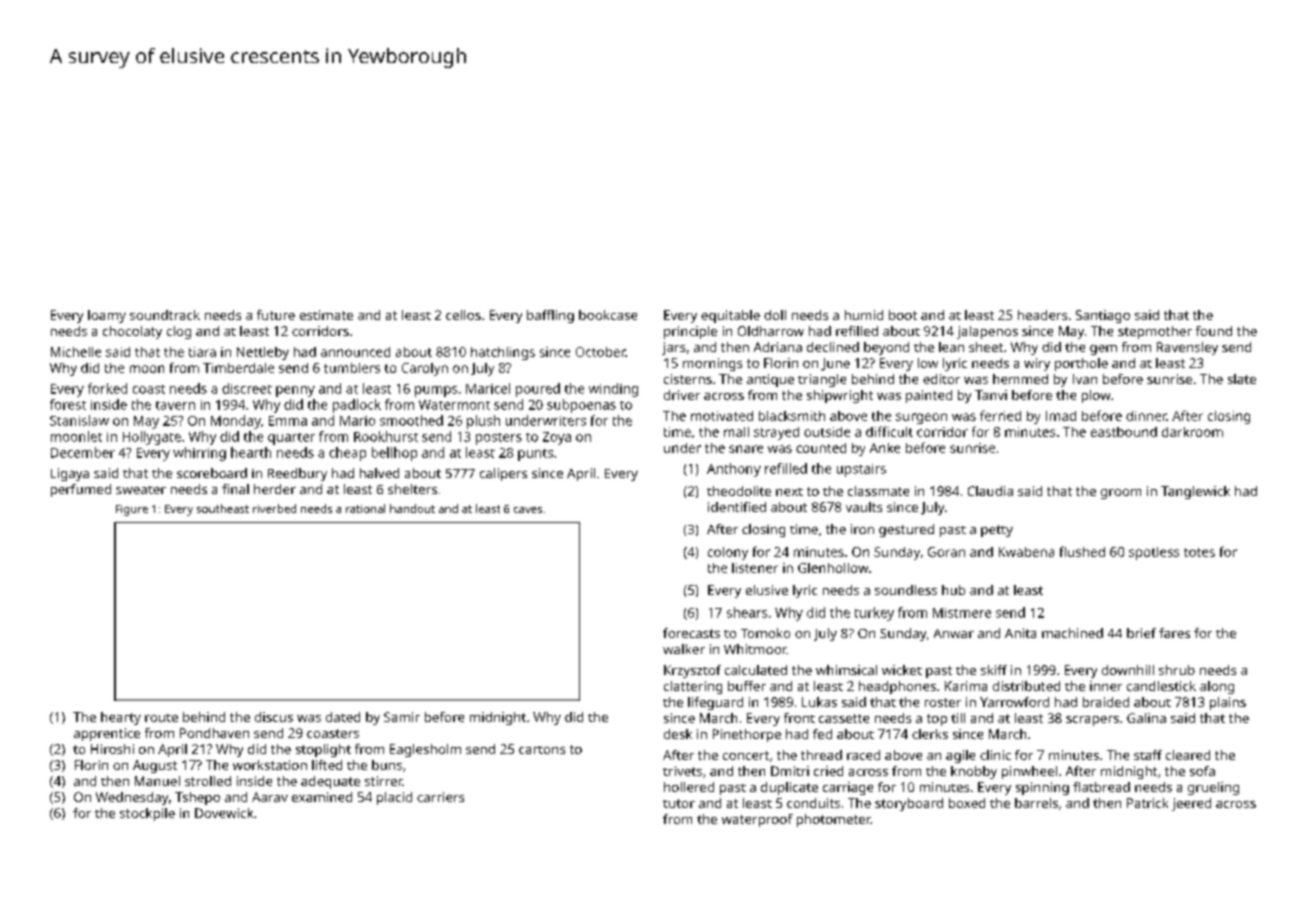 The image size is (1308, 924). Describe the element at coordinates (323, 750) in the page. I see `stoplight` at that location.
